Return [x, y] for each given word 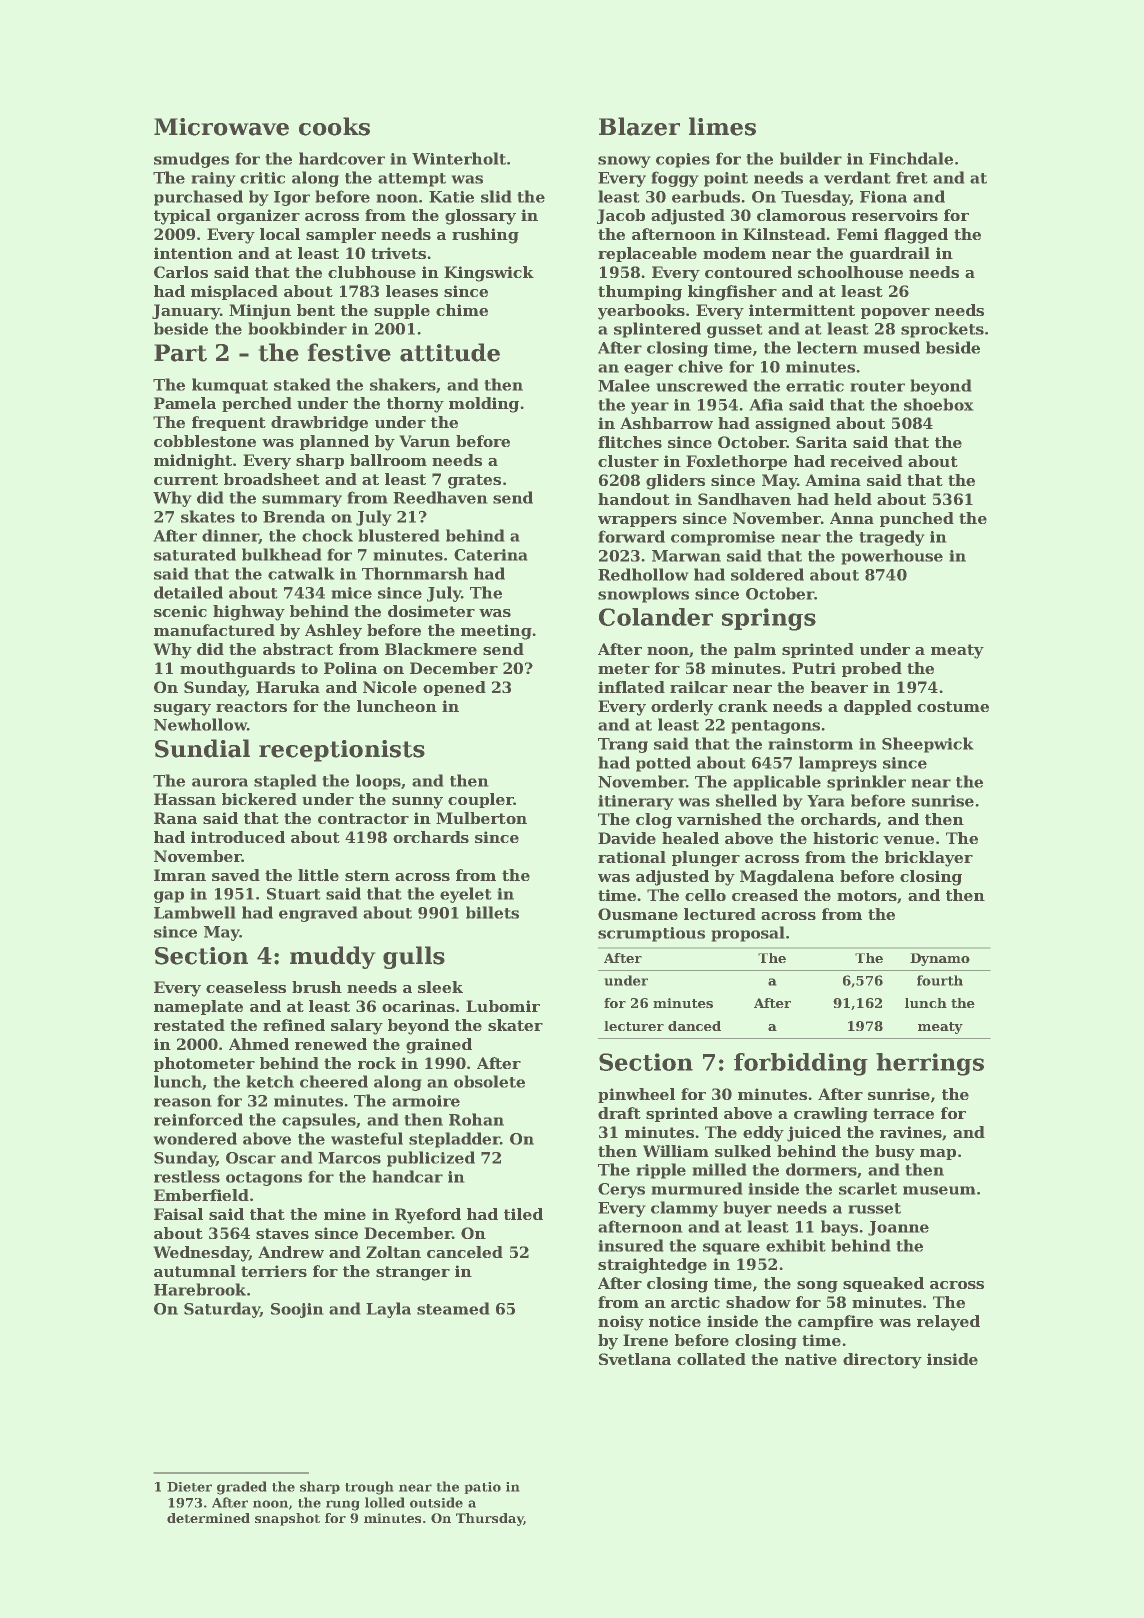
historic [845, 838]
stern [367, 875]
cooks [334, 126]
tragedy [892, 538]
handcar [408, 1176]
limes [722, 126]
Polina [350, 668]
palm [755, 650]
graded [241, 1488]
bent [316, 310]
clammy [684, 1209]
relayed [948, 1323]
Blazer [639, 126]
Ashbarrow [666, 423]
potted [663, 764]
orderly [682, 708]
